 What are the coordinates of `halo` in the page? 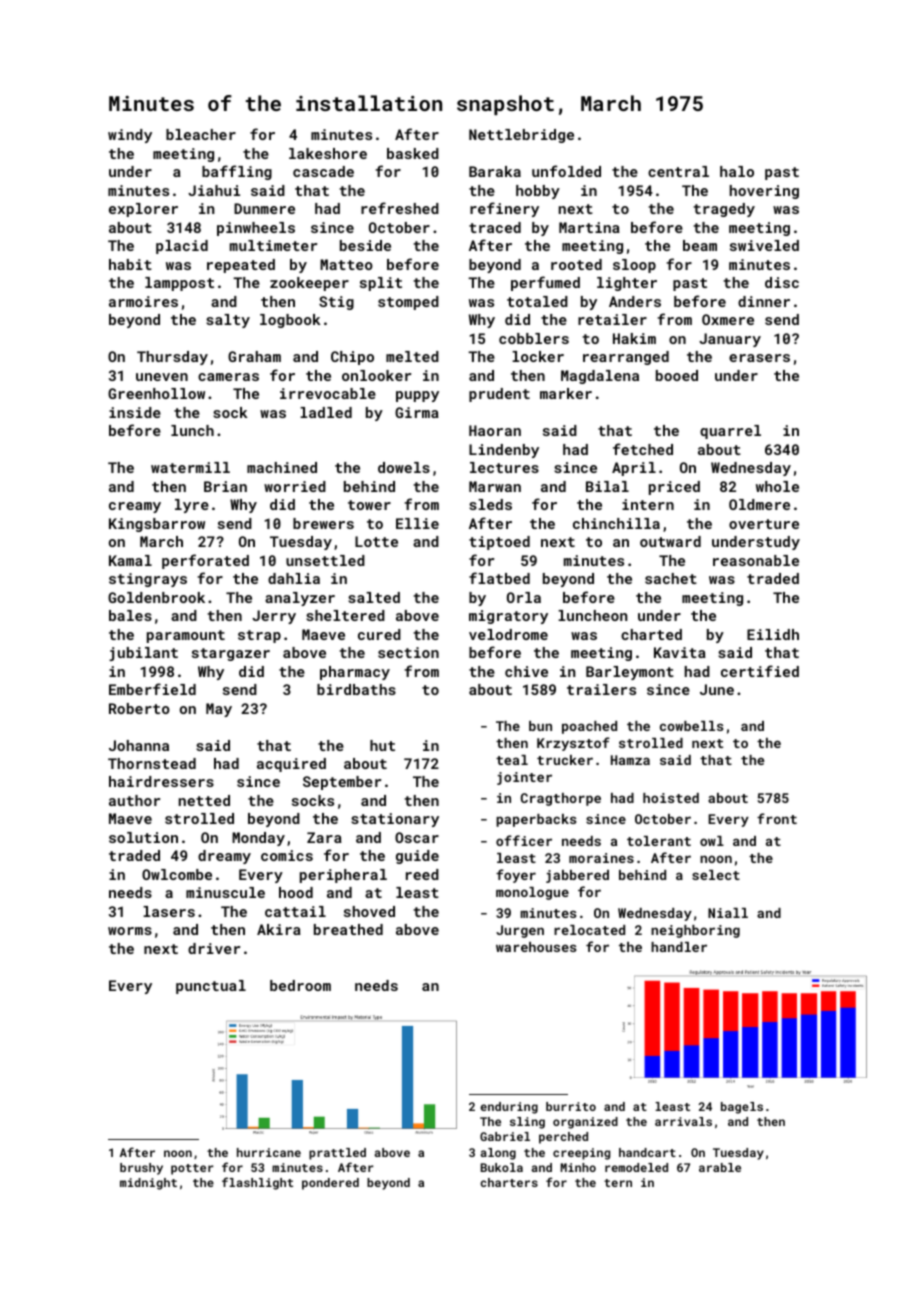 It's located at (737, 171).
